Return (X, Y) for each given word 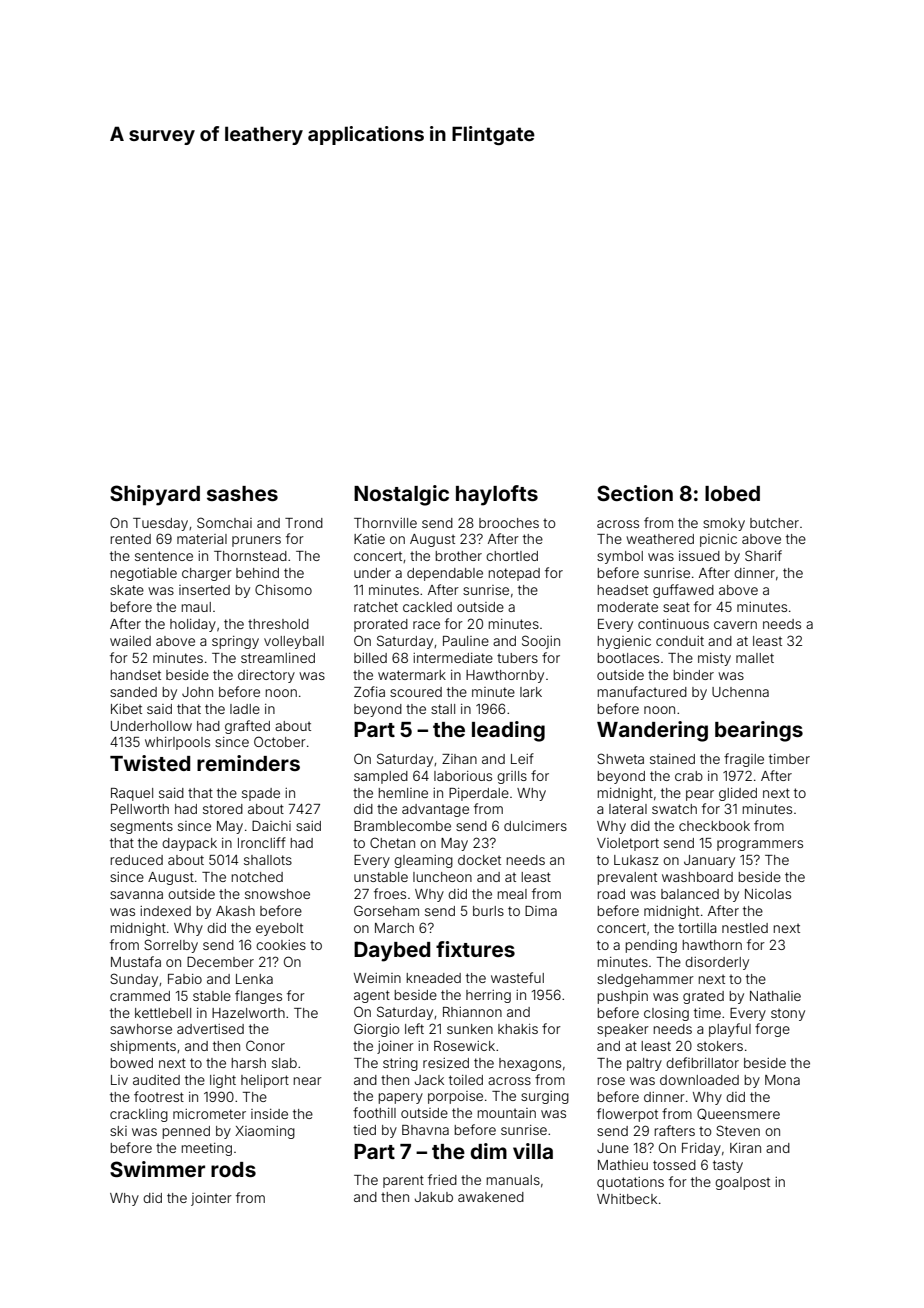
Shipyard (155, 495)
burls (488, 911)
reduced (136, 860)
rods (233, 1169)
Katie (369, 539)
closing (666, 1014)
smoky (724, 524)
